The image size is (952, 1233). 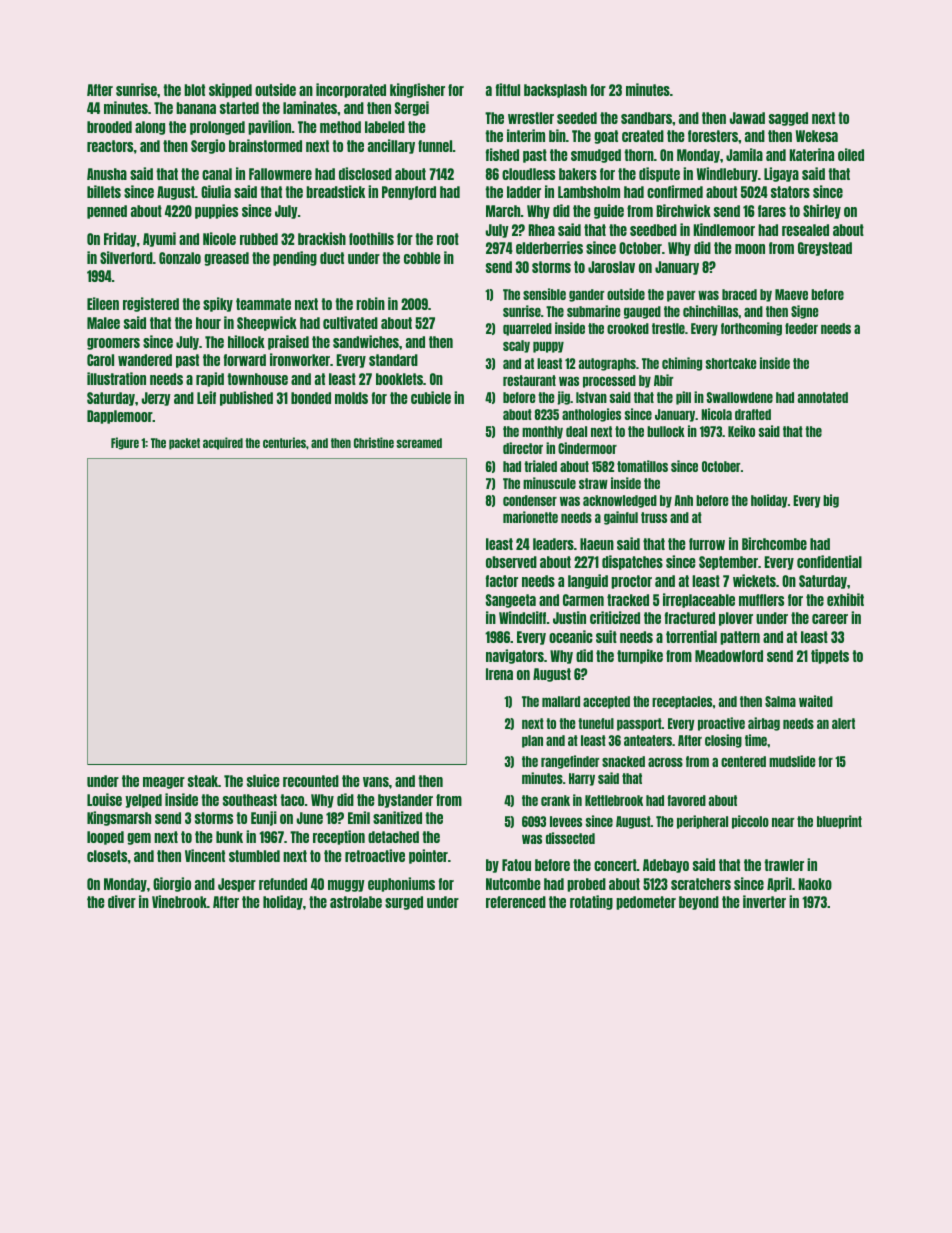 I want to click on Louise, so click(x=104, y=799).
